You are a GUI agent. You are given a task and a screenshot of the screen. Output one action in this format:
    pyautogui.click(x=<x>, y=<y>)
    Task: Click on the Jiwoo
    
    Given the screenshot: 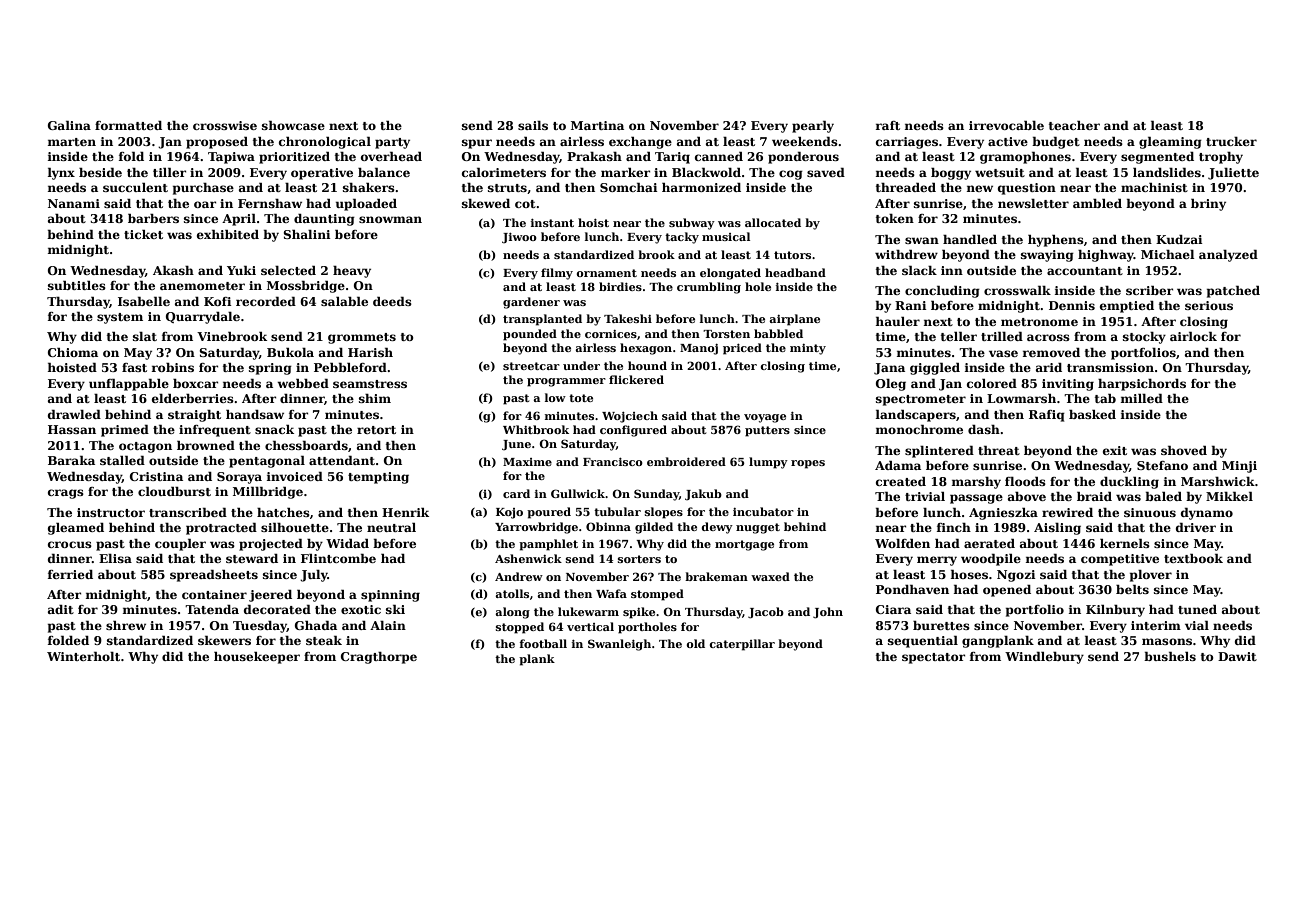 What is the action you would take?
    pyautogui.click(x=519, y=238)
